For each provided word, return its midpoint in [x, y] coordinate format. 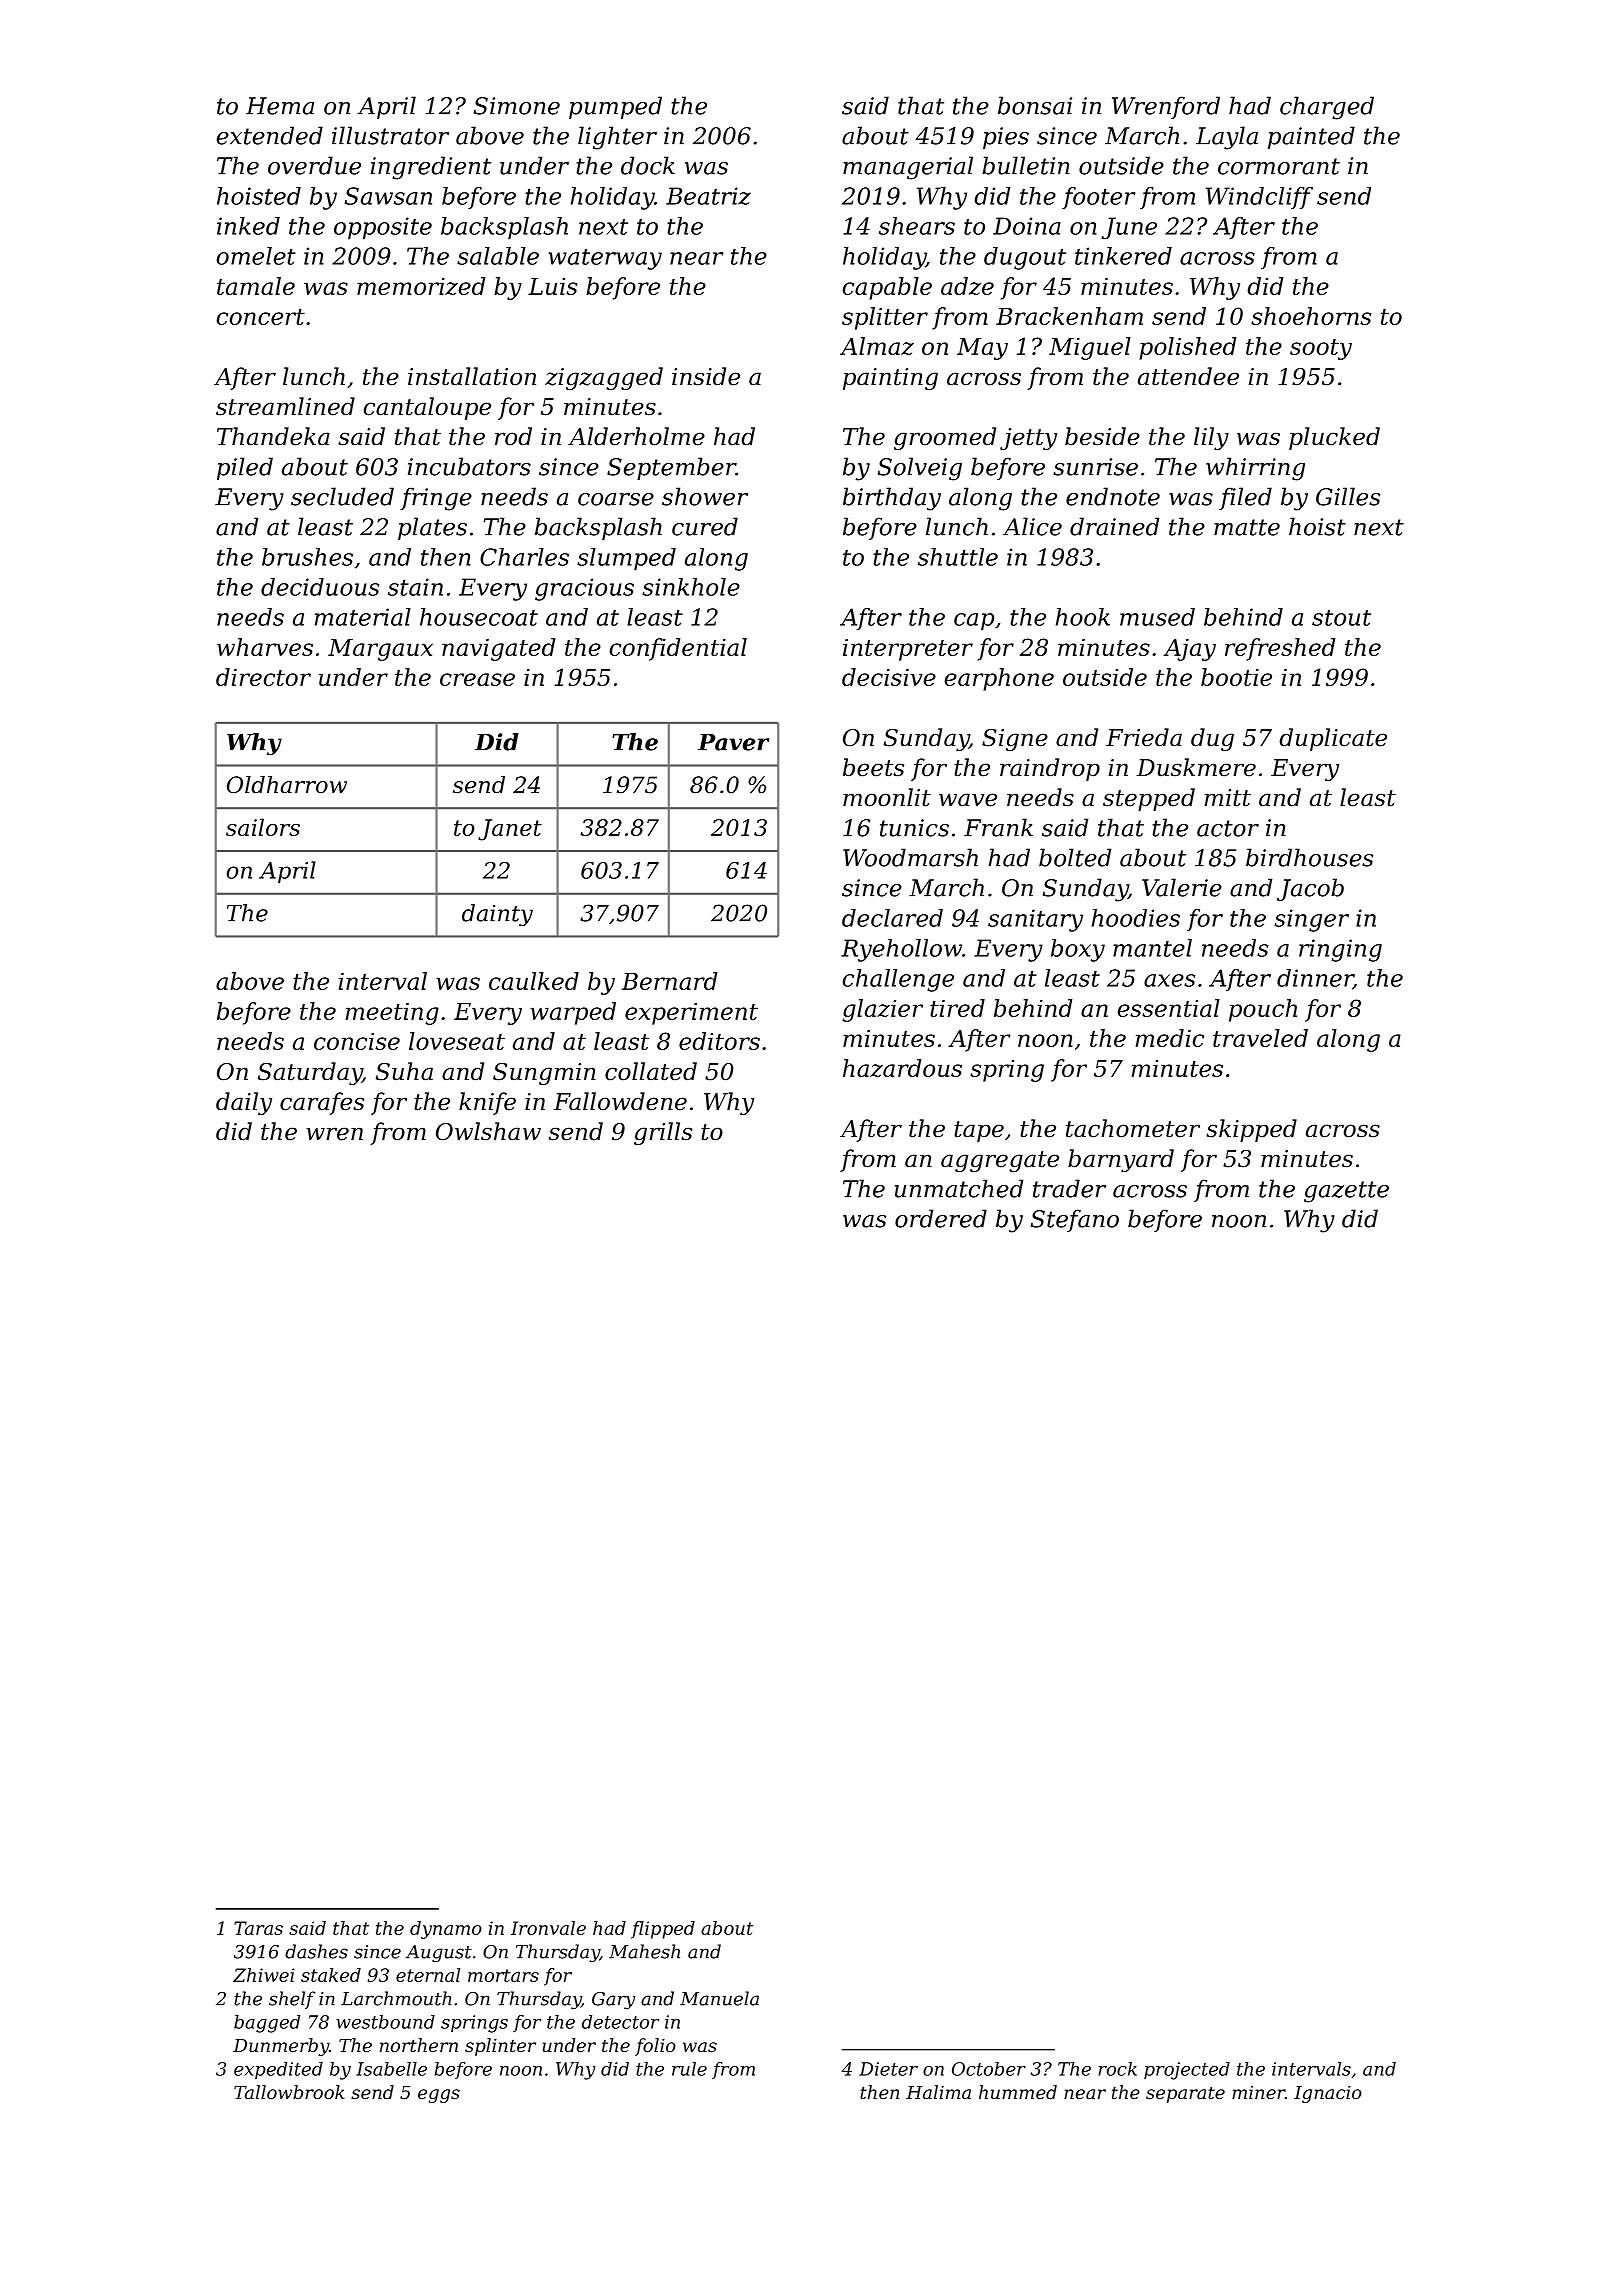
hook [1083, 617]
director [263, 677]
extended [270, 135]
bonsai [1035, 105]
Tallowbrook [289, 2092]
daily [244, 1103]
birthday [892, 499]
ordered [941, 1218]
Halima [938, 2092]
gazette [1346, 1192]
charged [1327, 108]
